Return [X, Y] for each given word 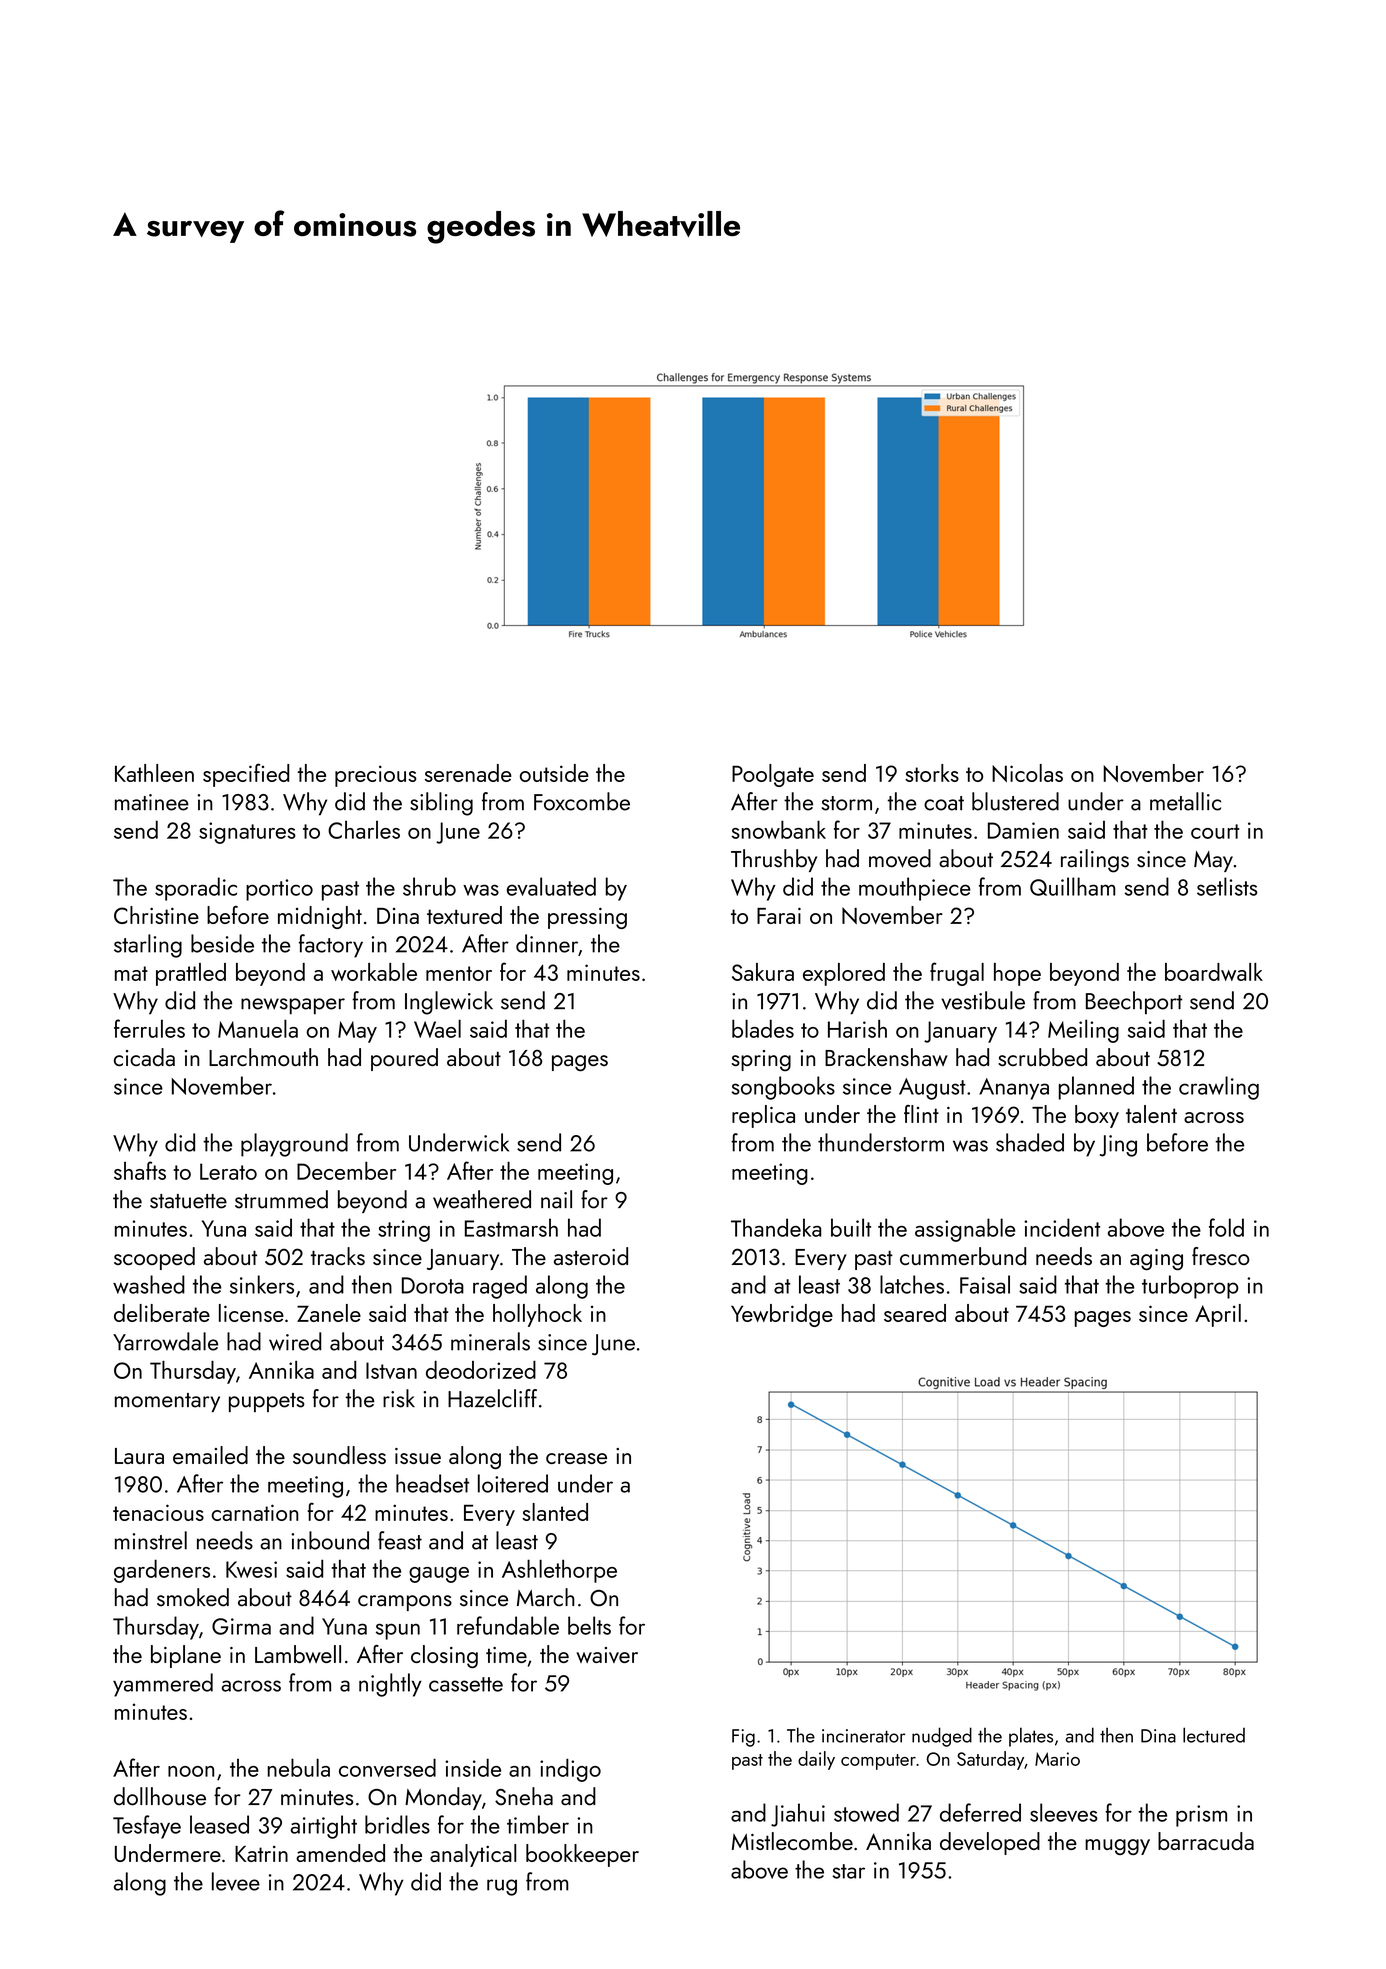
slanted [555, 1512]
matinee [152, 802]
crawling [1219, 1088]
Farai [779, 915]
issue [418, 1456]
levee [236, 1881]
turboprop [1190, 1287]
